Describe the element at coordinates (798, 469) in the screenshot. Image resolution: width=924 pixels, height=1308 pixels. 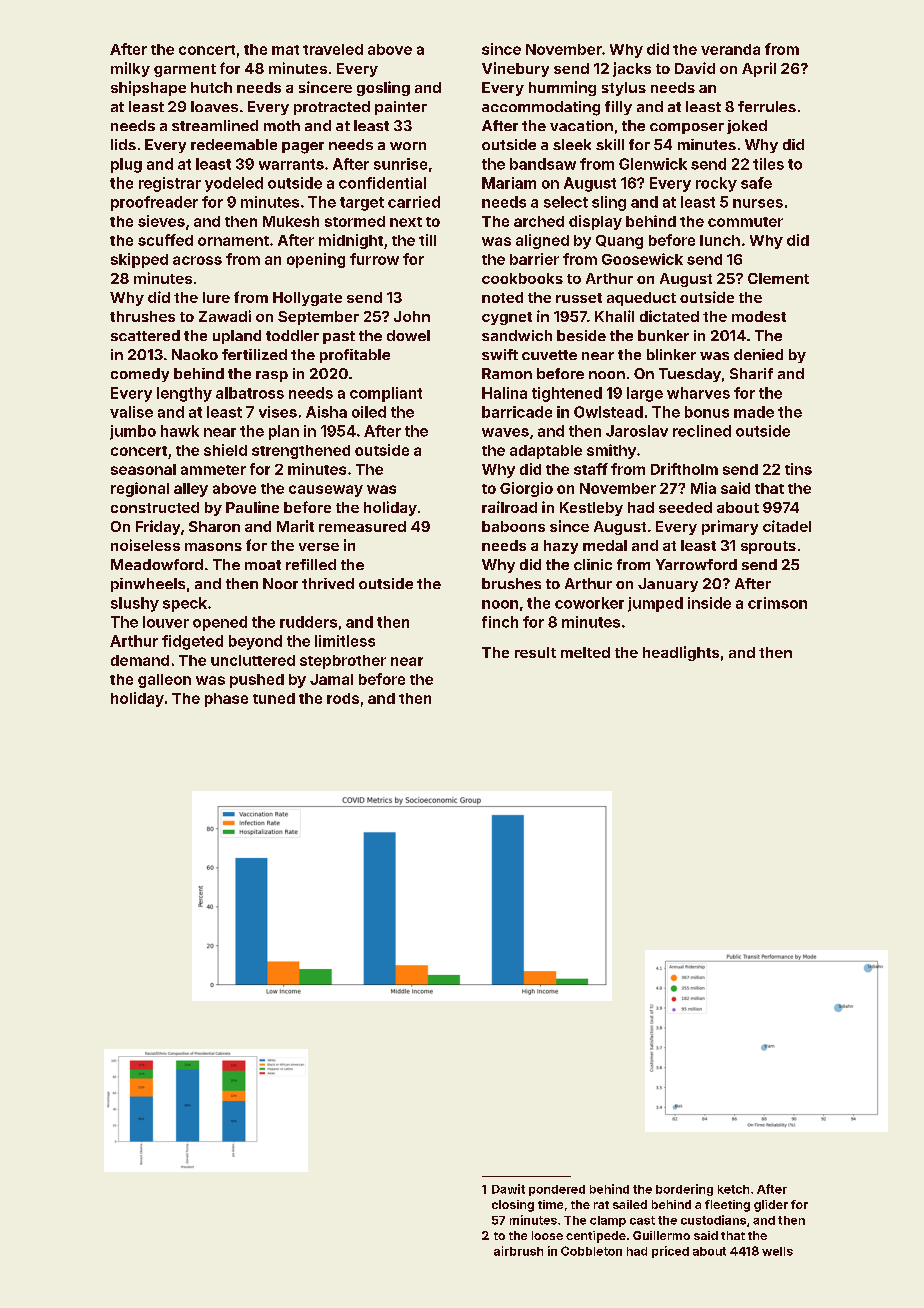
I see `tins` at that location.
